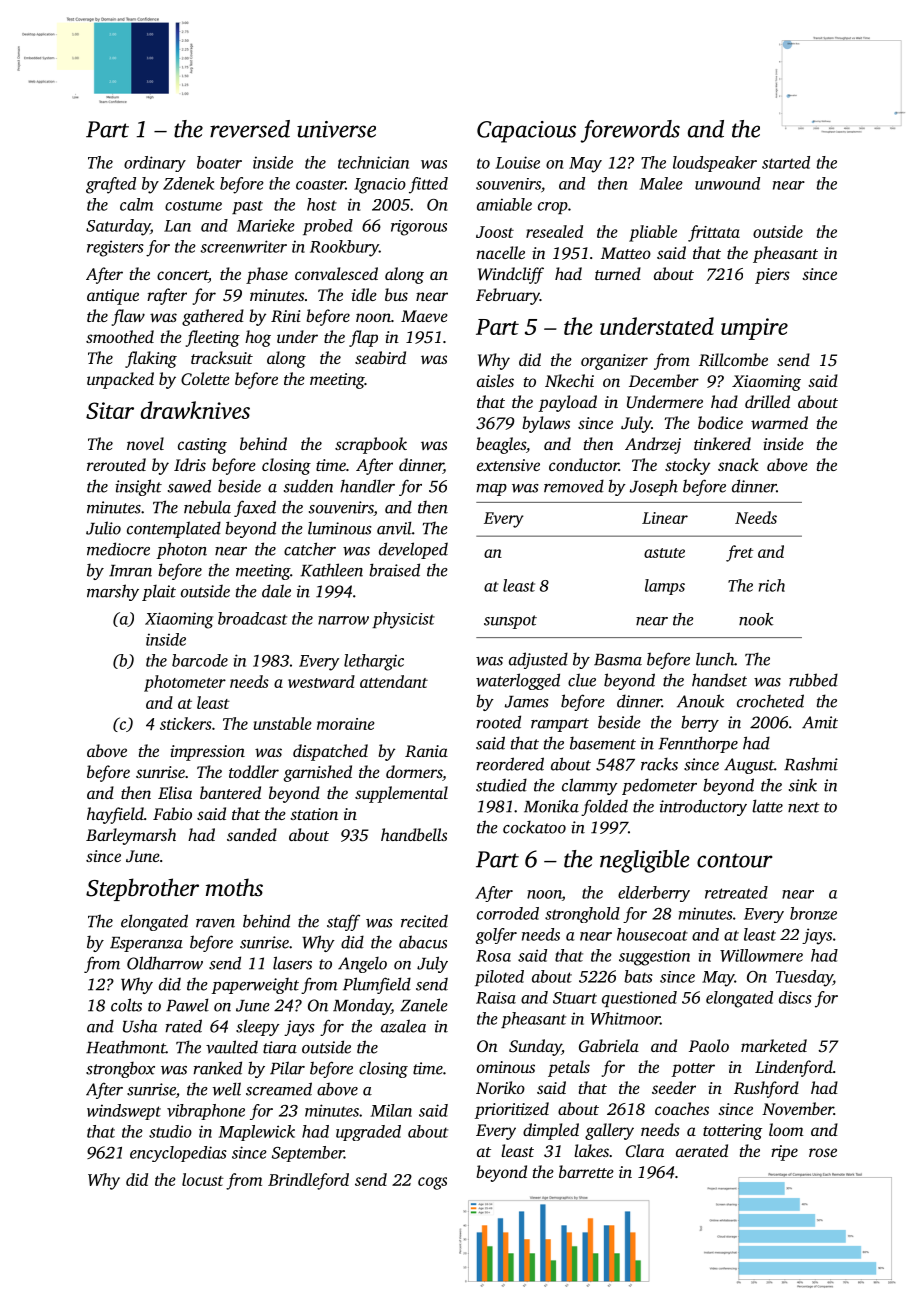 Image resolution: width=924 pixels, height=1308 pixels. Describe the element at coordinates (715, 164) in the screenshot. I see `loudspeaker` at that location.
